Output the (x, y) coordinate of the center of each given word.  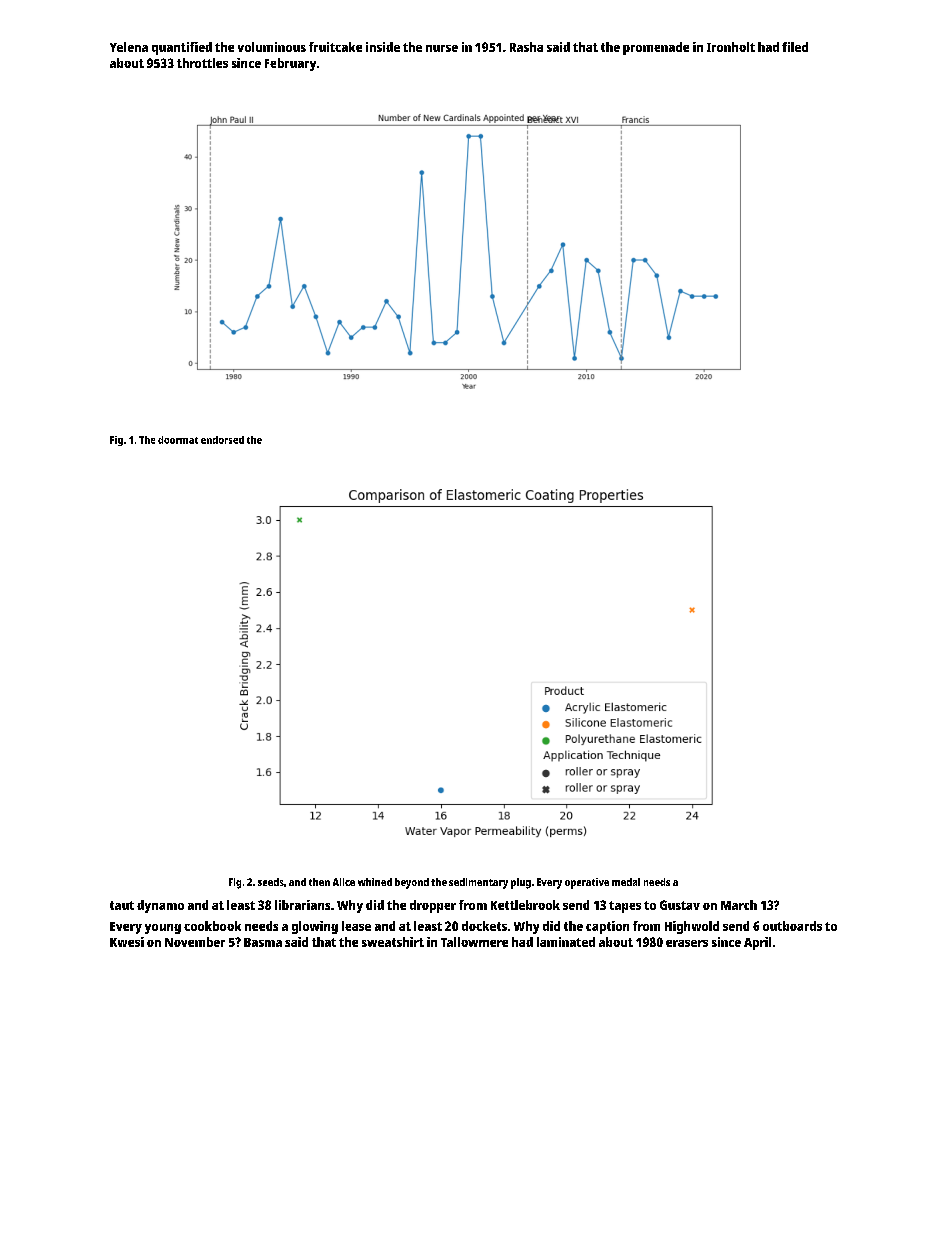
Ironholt (731, 47)
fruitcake (335, 47)
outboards (792, 926)
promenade (656, 48)
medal (626, 882)
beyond (412, 883)
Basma (263, 942)
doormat (178, 440)
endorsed (222, 440)
